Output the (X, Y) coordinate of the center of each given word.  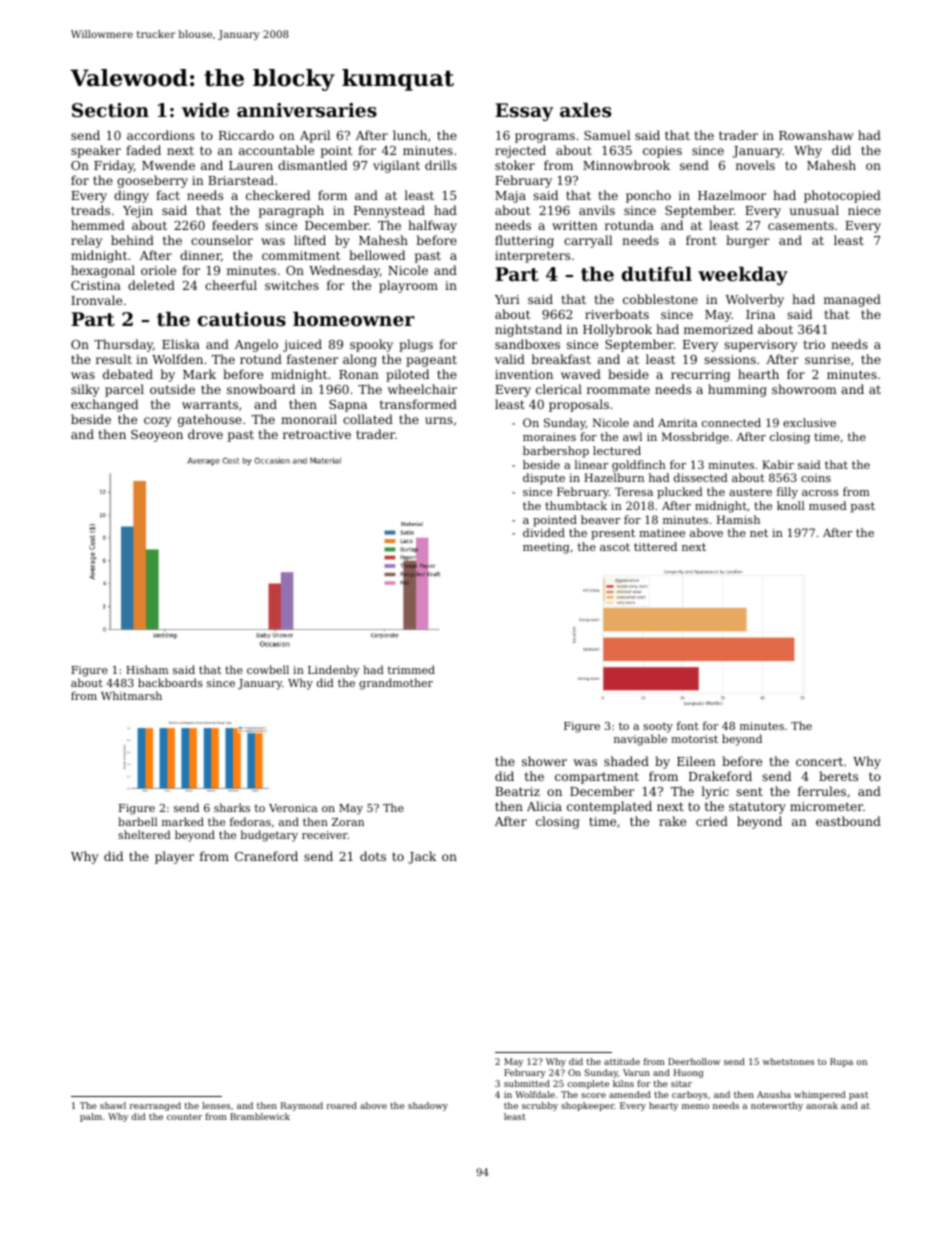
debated (128, 374)
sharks (232, 807)
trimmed (411, 669)
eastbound (848, 821)
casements (801, 225)
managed (852, 300)
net (759, 533)
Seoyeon (157, 436)
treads (90, 210)
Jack (422, 857)
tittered (655, 546)
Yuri (507, 299)
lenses (216, 1105)
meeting (546, 548)
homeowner (354, 319)
